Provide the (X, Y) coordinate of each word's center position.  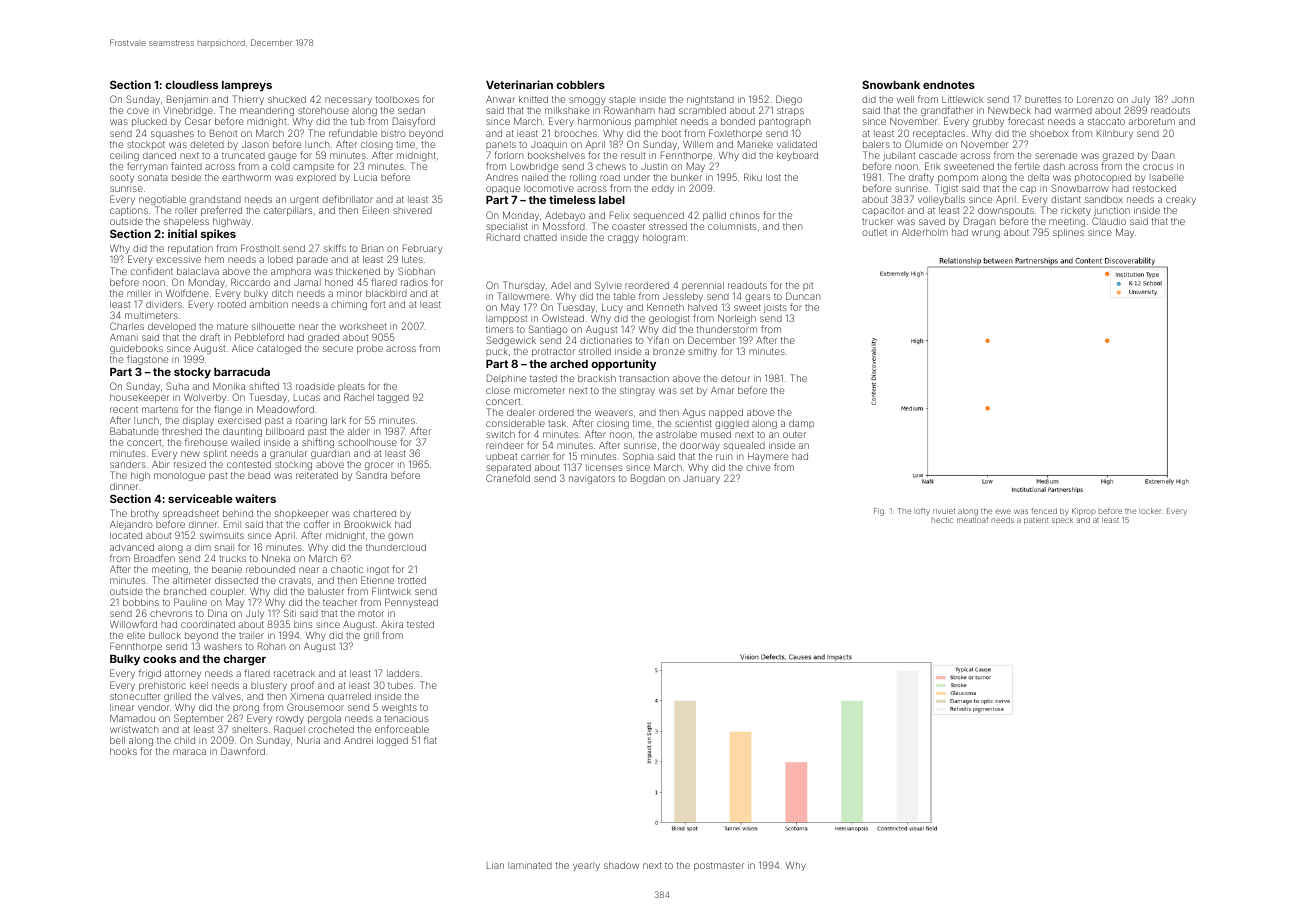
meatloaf (972, 520)
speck (1062, 521)
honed (339, 282)
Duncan (803, 296)
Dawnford (243, 751)
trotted (412, 580)
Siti (290, 613)
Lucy (612, 308)
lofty (922, 512)
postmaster (719, 866)
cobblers (580, 85)
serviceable (200, 498)
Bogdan (648, 479)
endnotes (949, 85)
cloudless (191, 85)
